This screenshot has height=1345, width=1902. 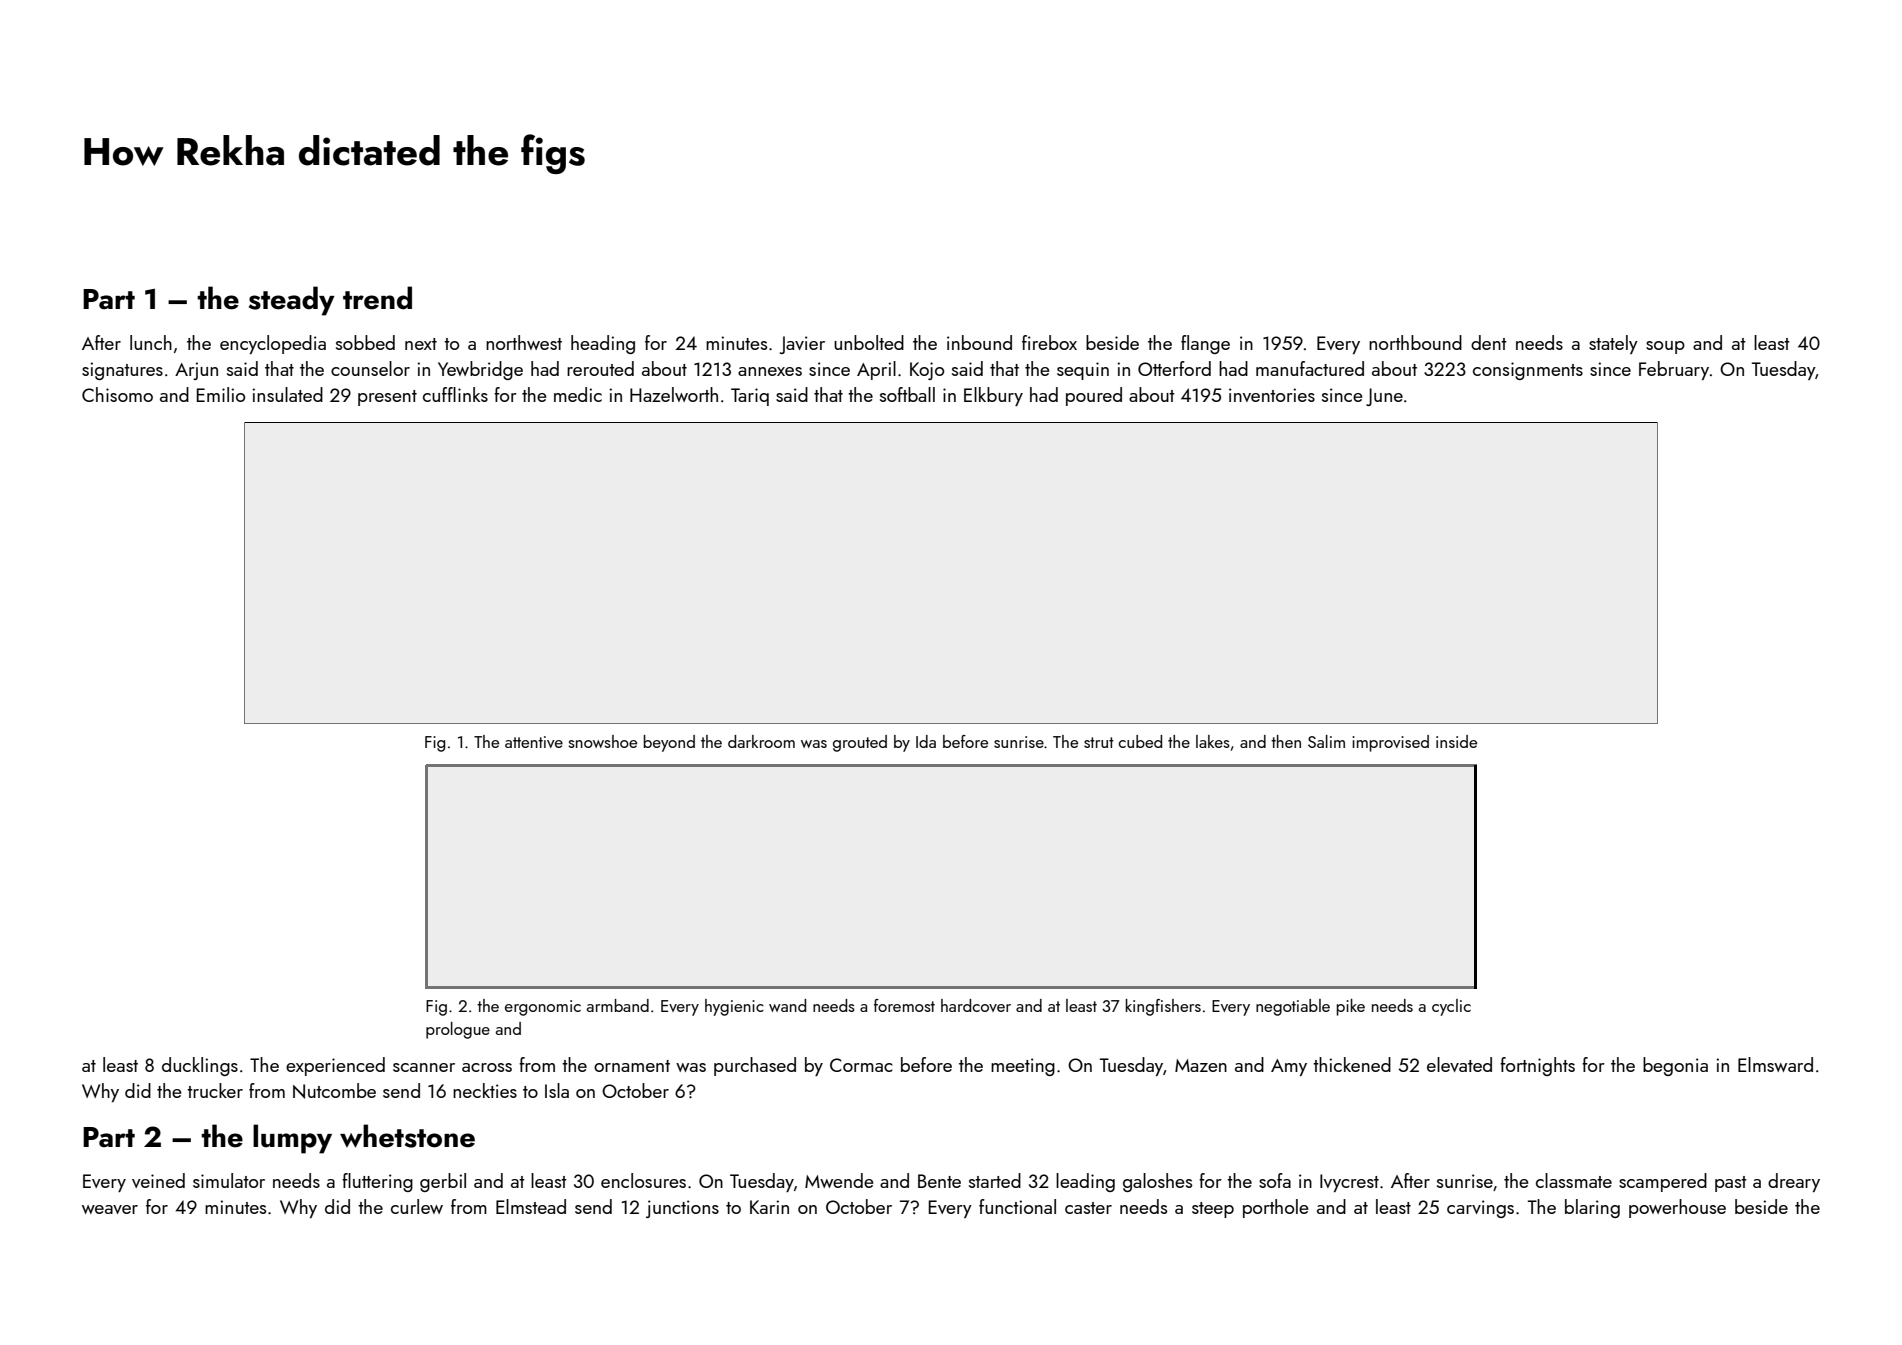 I want to click on cyclic, so click(x=1451, y=1007).
